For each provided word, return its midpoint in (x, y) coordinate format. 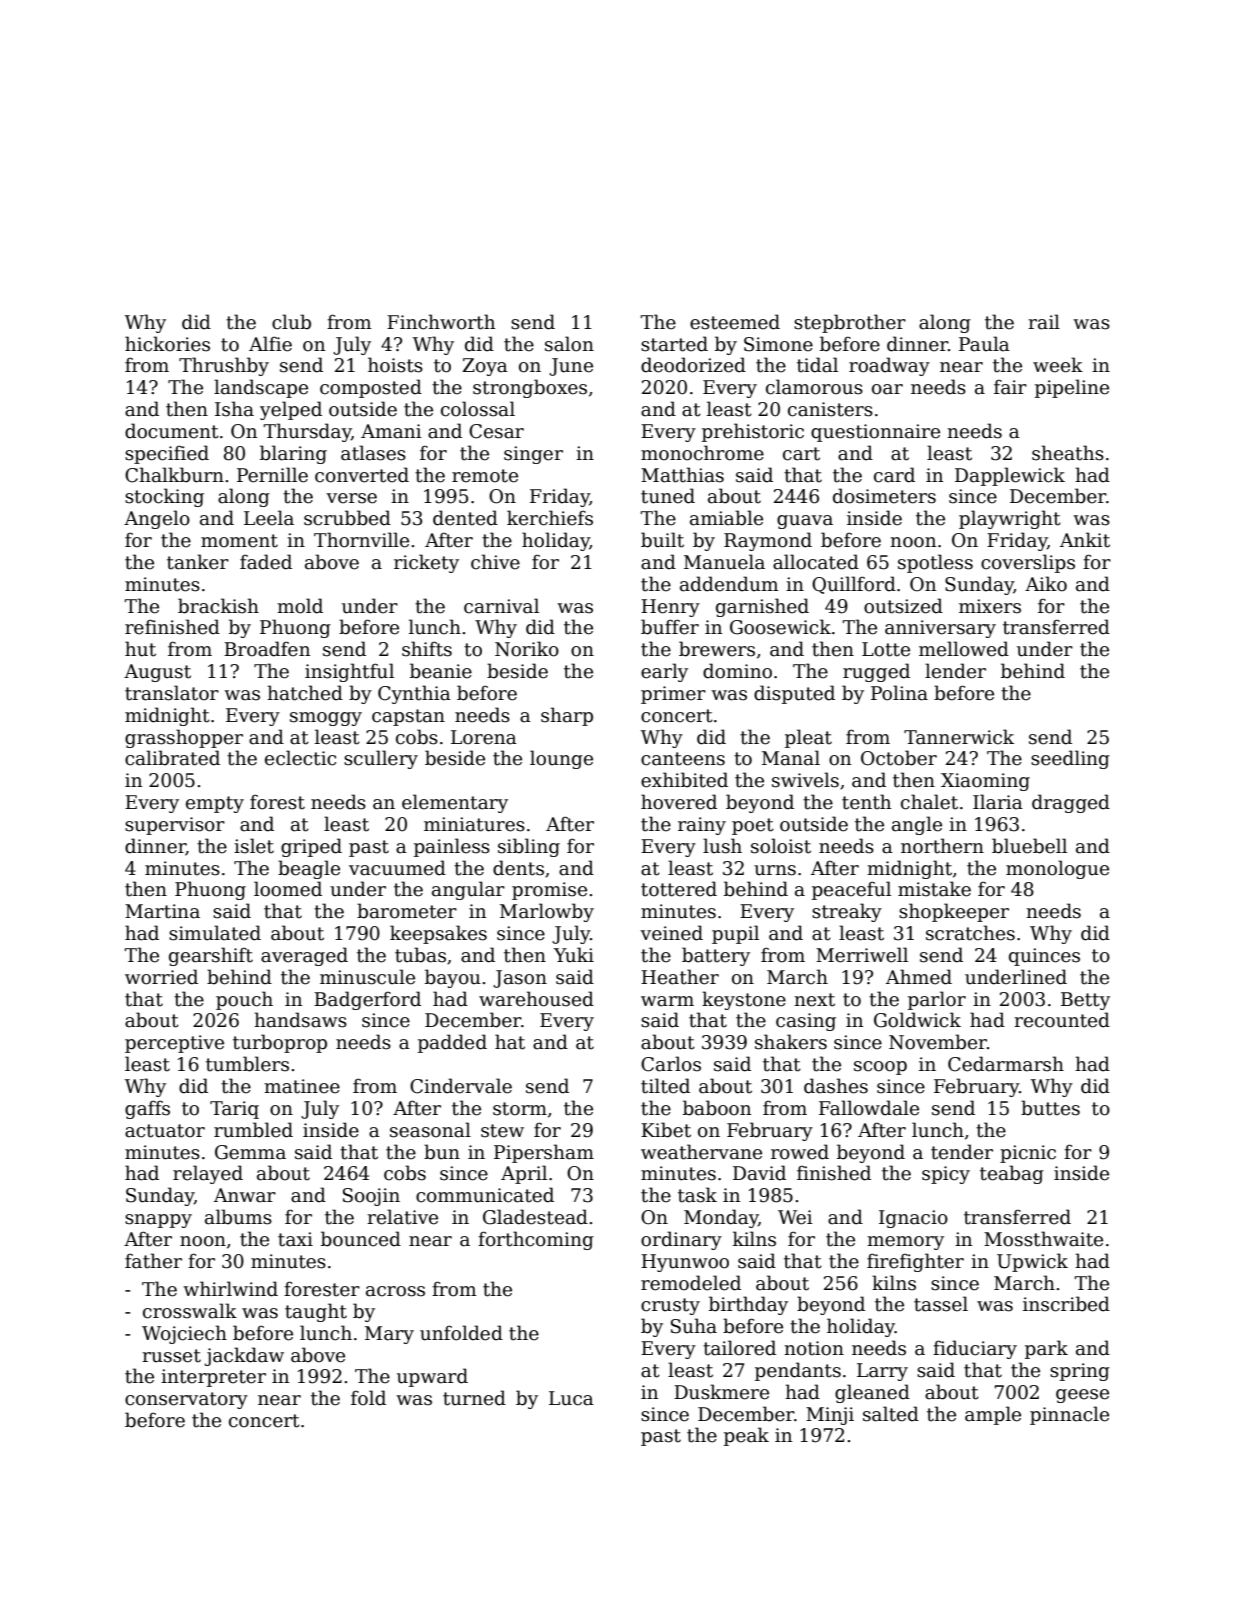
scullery (381, 759)
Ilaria (998, 802)
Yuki (574, 955)
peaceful (851, 890)
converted (362, 475)
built (662, 540)
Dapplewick (1010, 476)
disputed (794, 694)
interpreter (213, 1378)
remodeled (691, 1283)
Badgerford (367, 1000)
